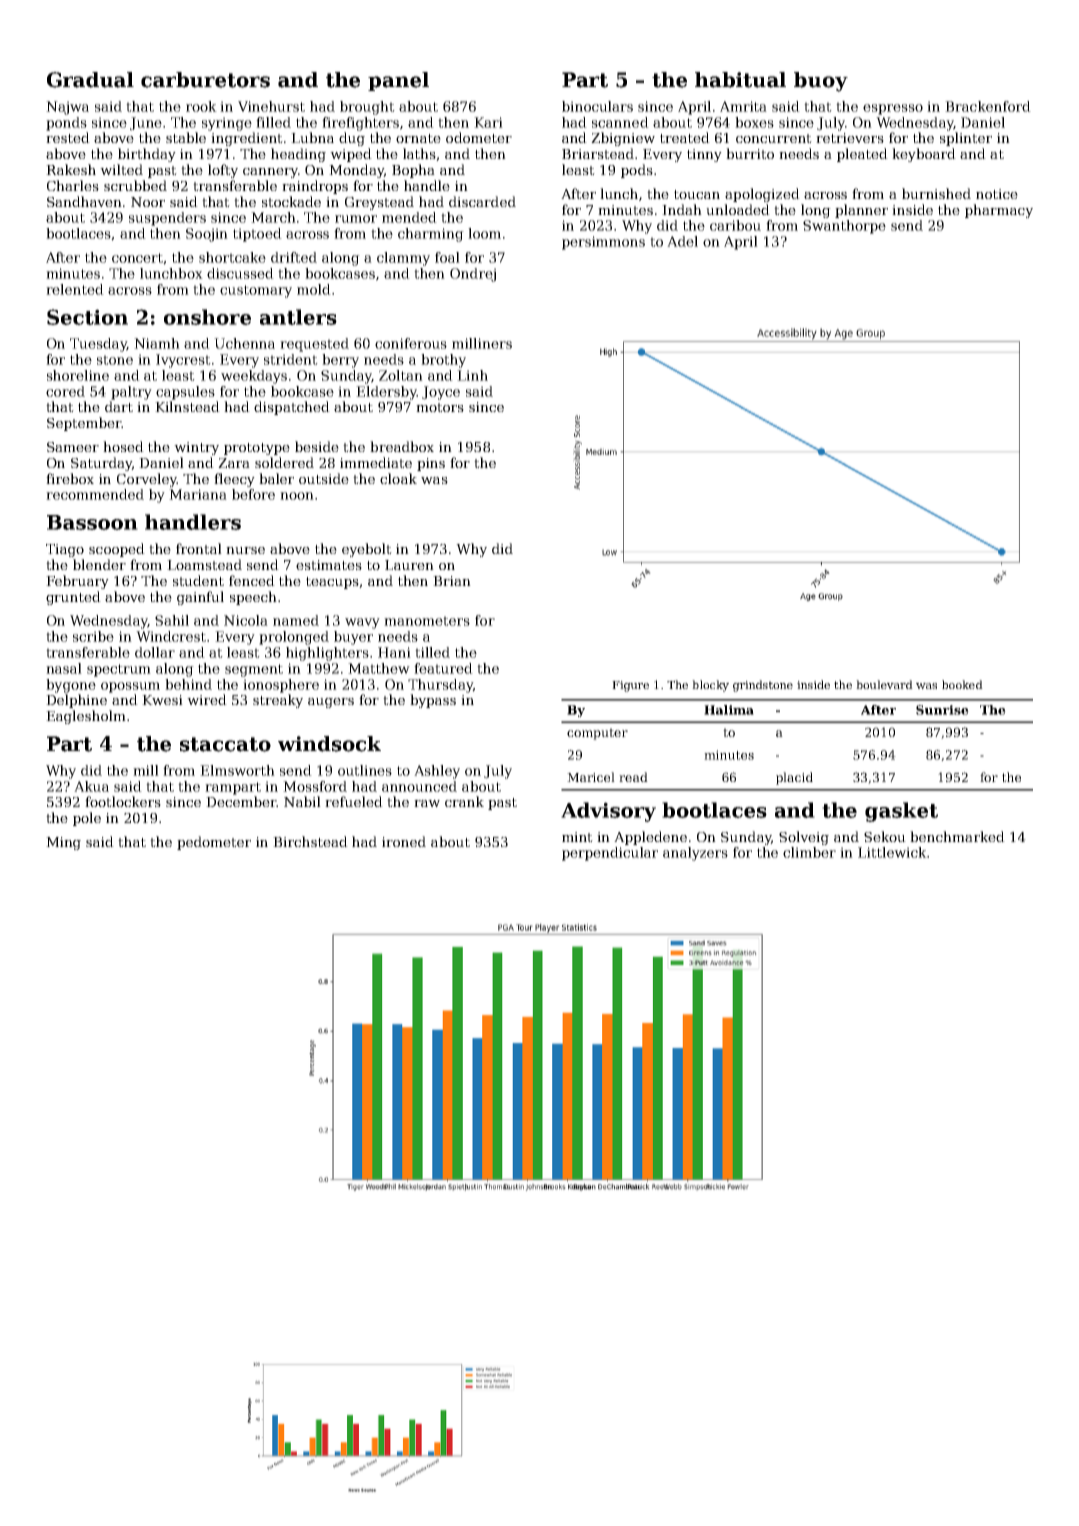 This screenshot has height=1526, width=1079. What do you see at coordinates (205, 80) in the screenshot?
I see `carburetors` at bounding box center [205, 80].
